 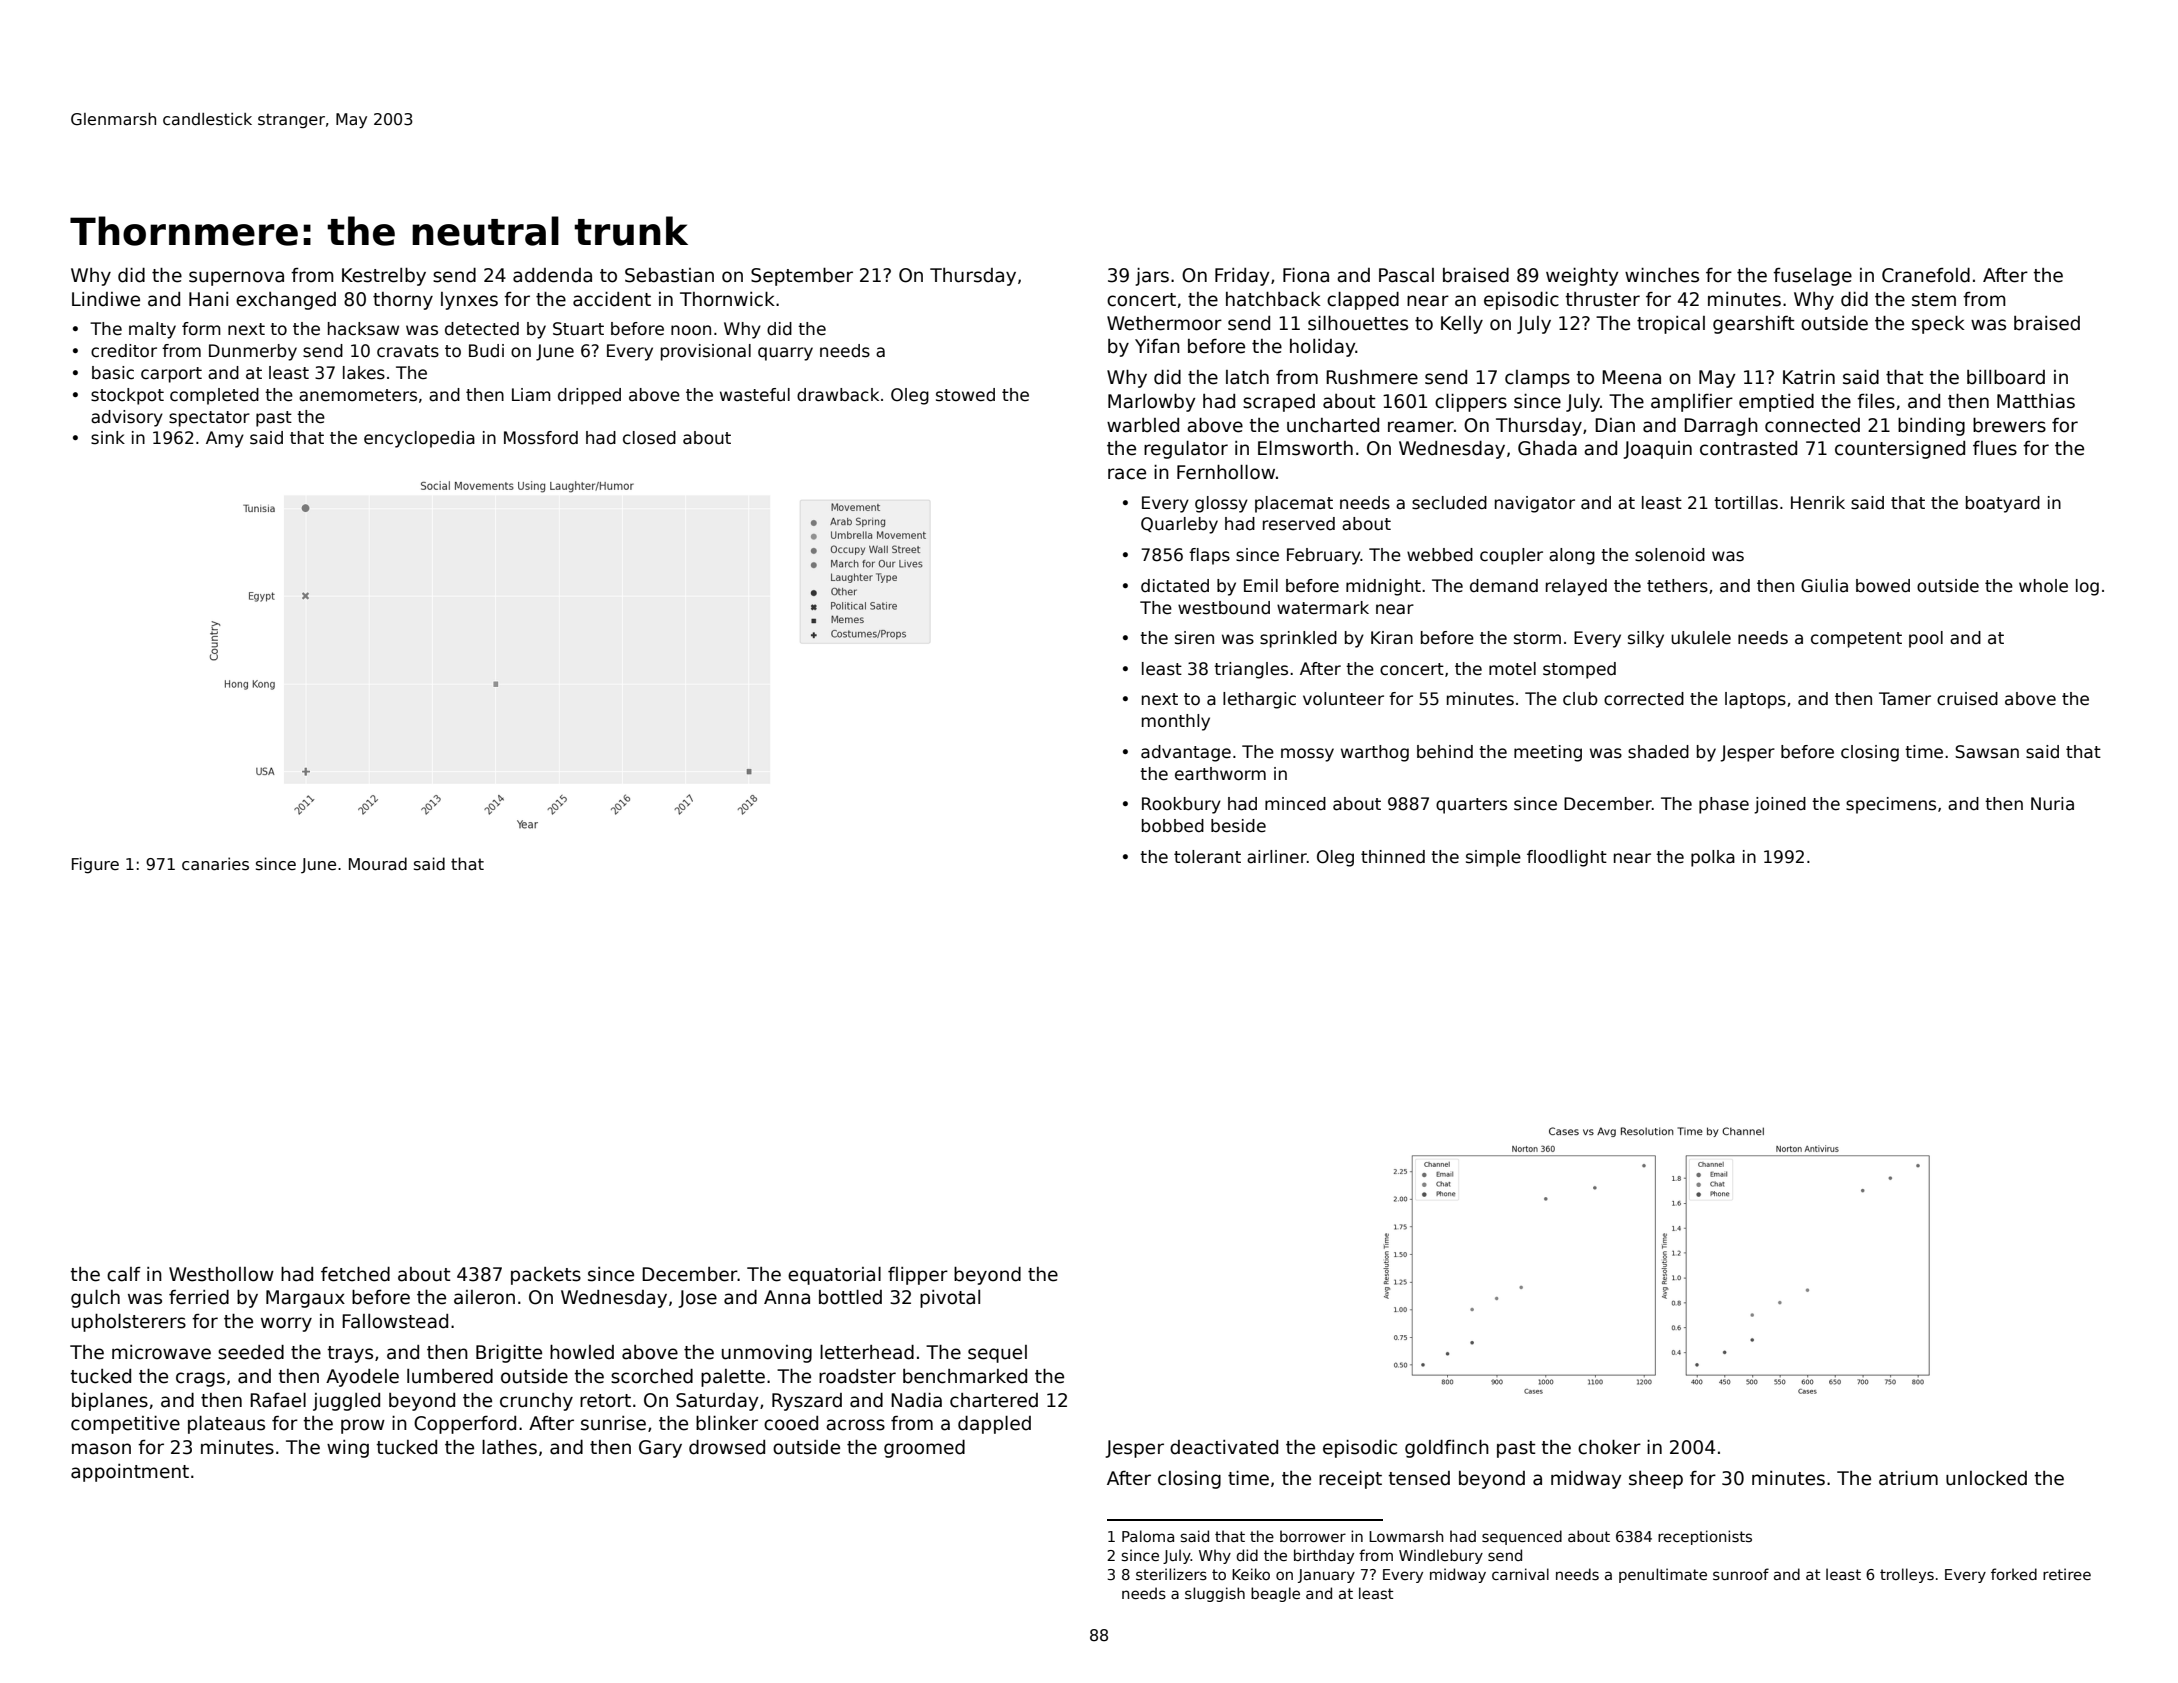 What do you see at coordinates (1705, 1537) in the document?
I see `receptionists` at bounding box center [1705, 1537].
